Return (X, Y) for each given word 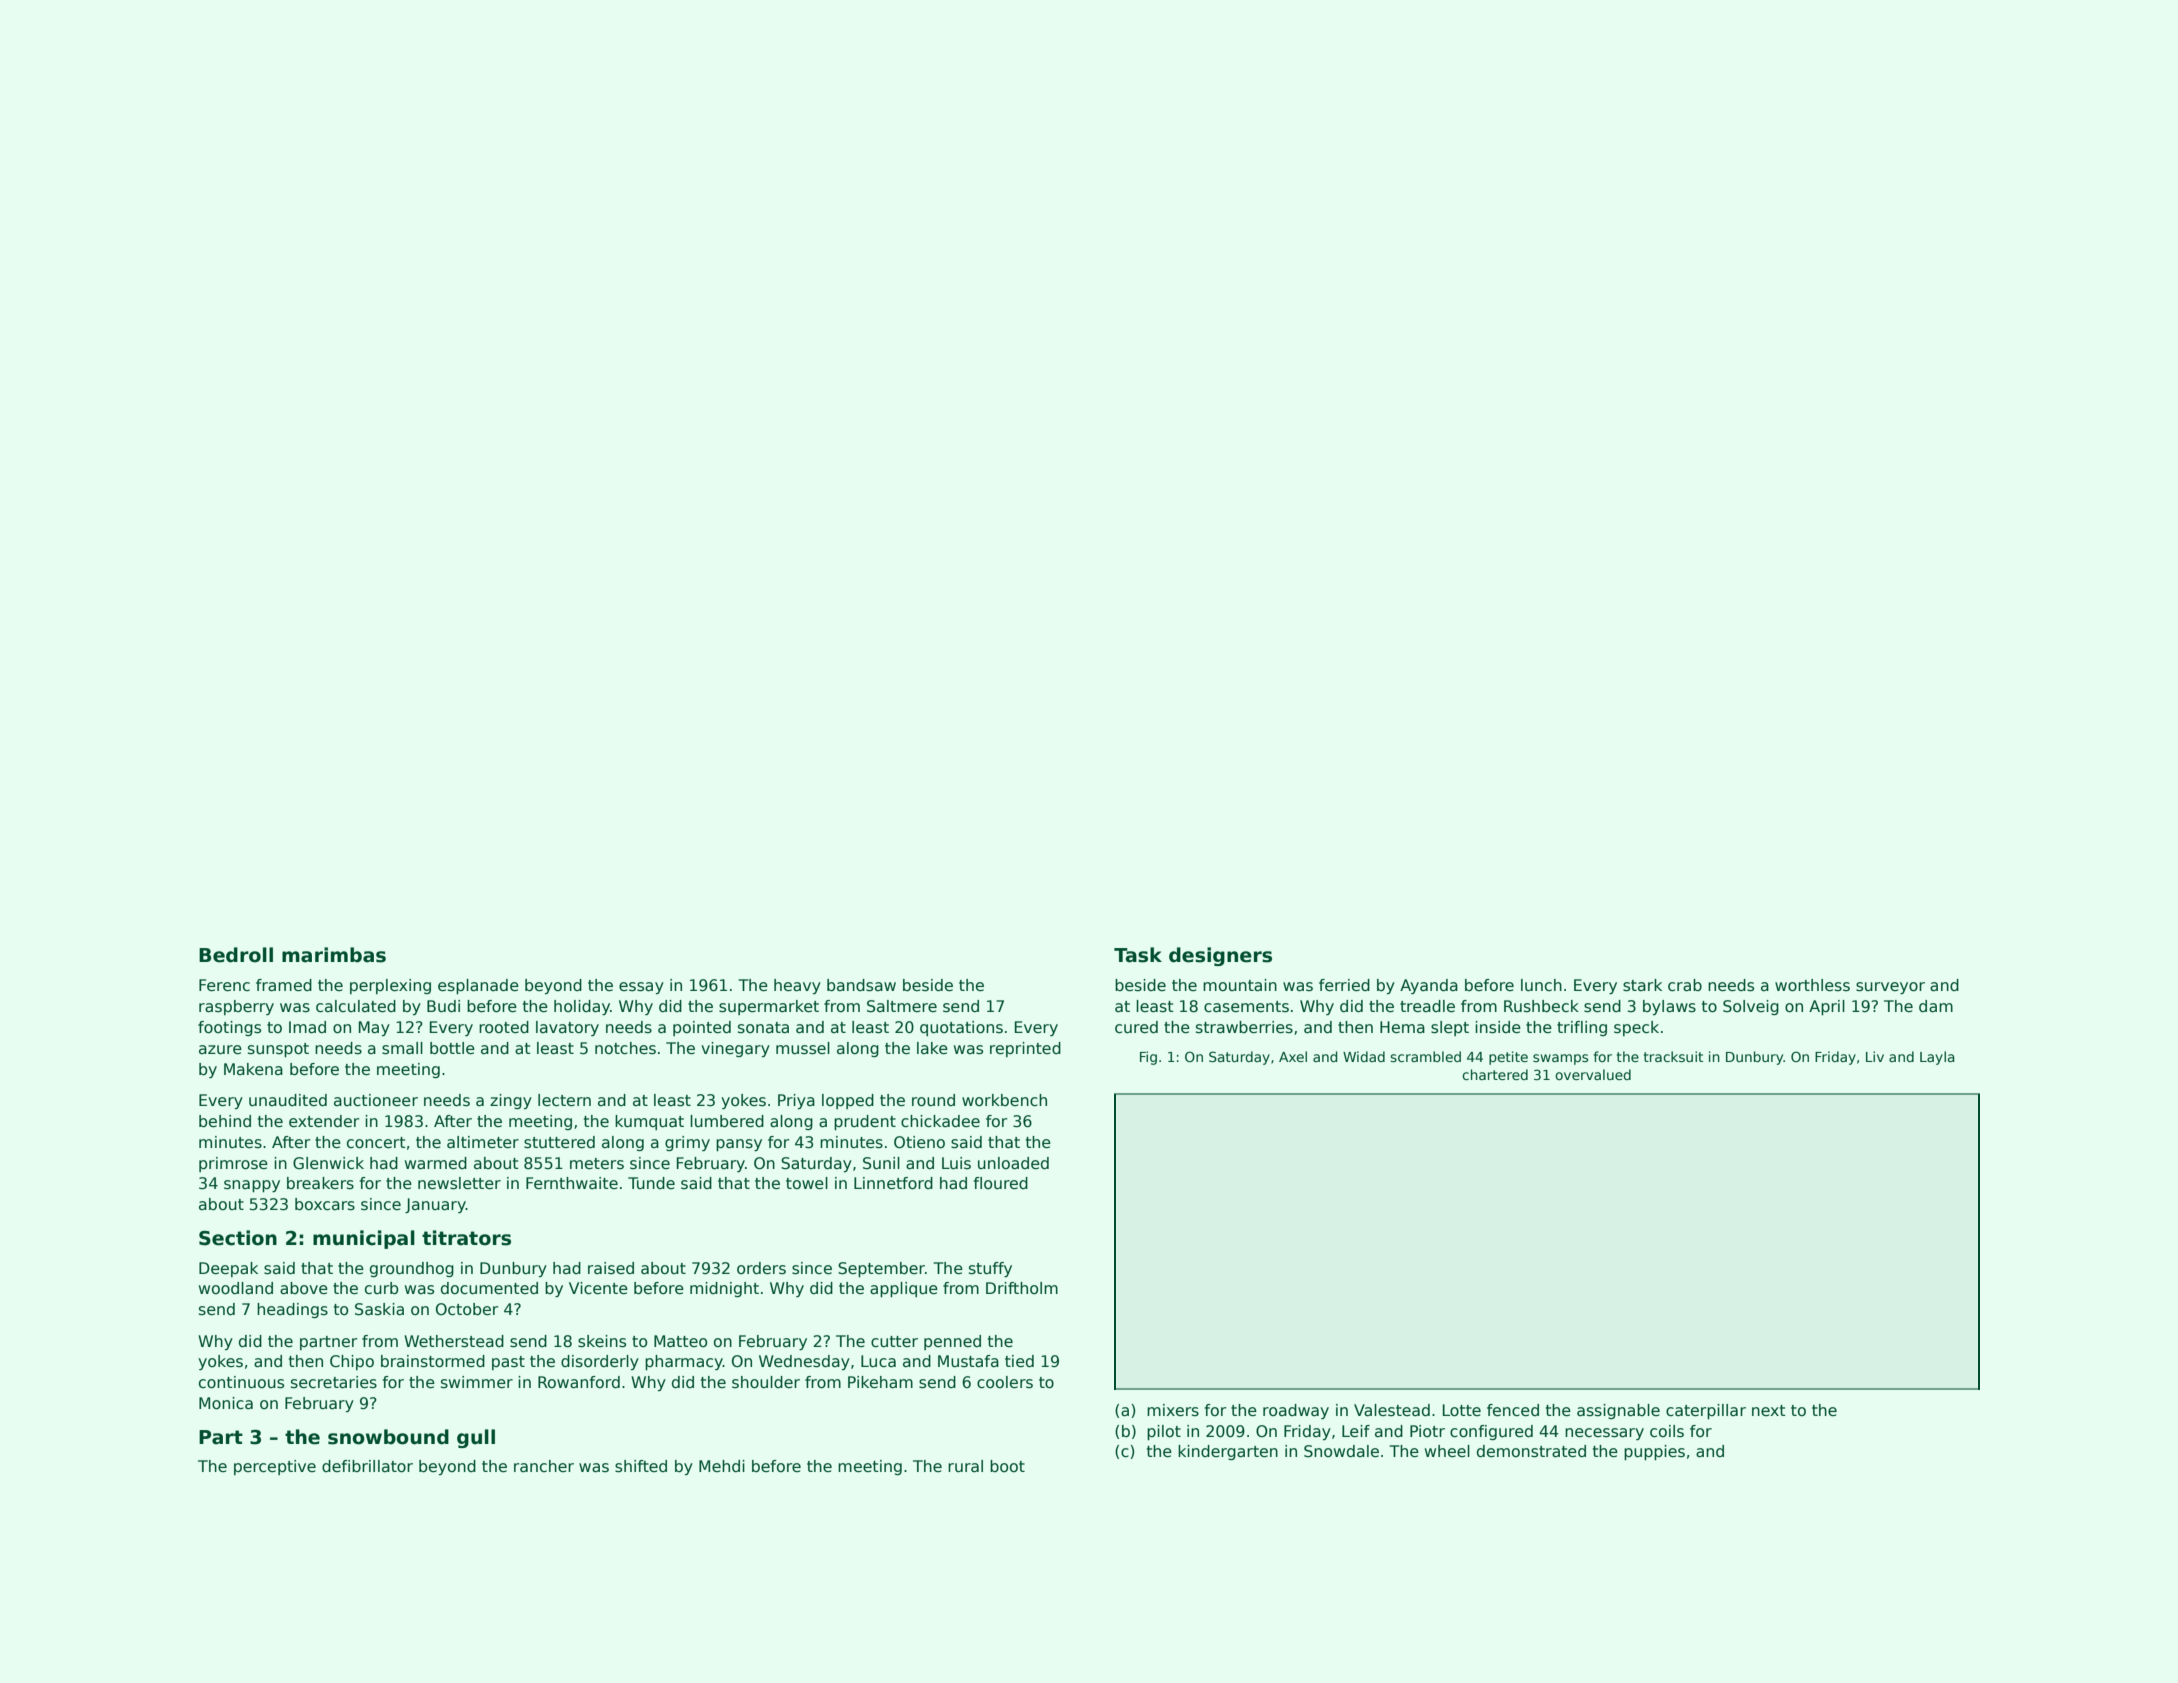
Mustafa (968, 1361)
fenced (1513, 1410)
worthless (1812, 985)
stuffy (990, 1269)
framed (284, 985)
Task (1138, 955)
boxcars (325, 1204)
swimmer (477, 1382)
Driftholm (1022, 1288)
